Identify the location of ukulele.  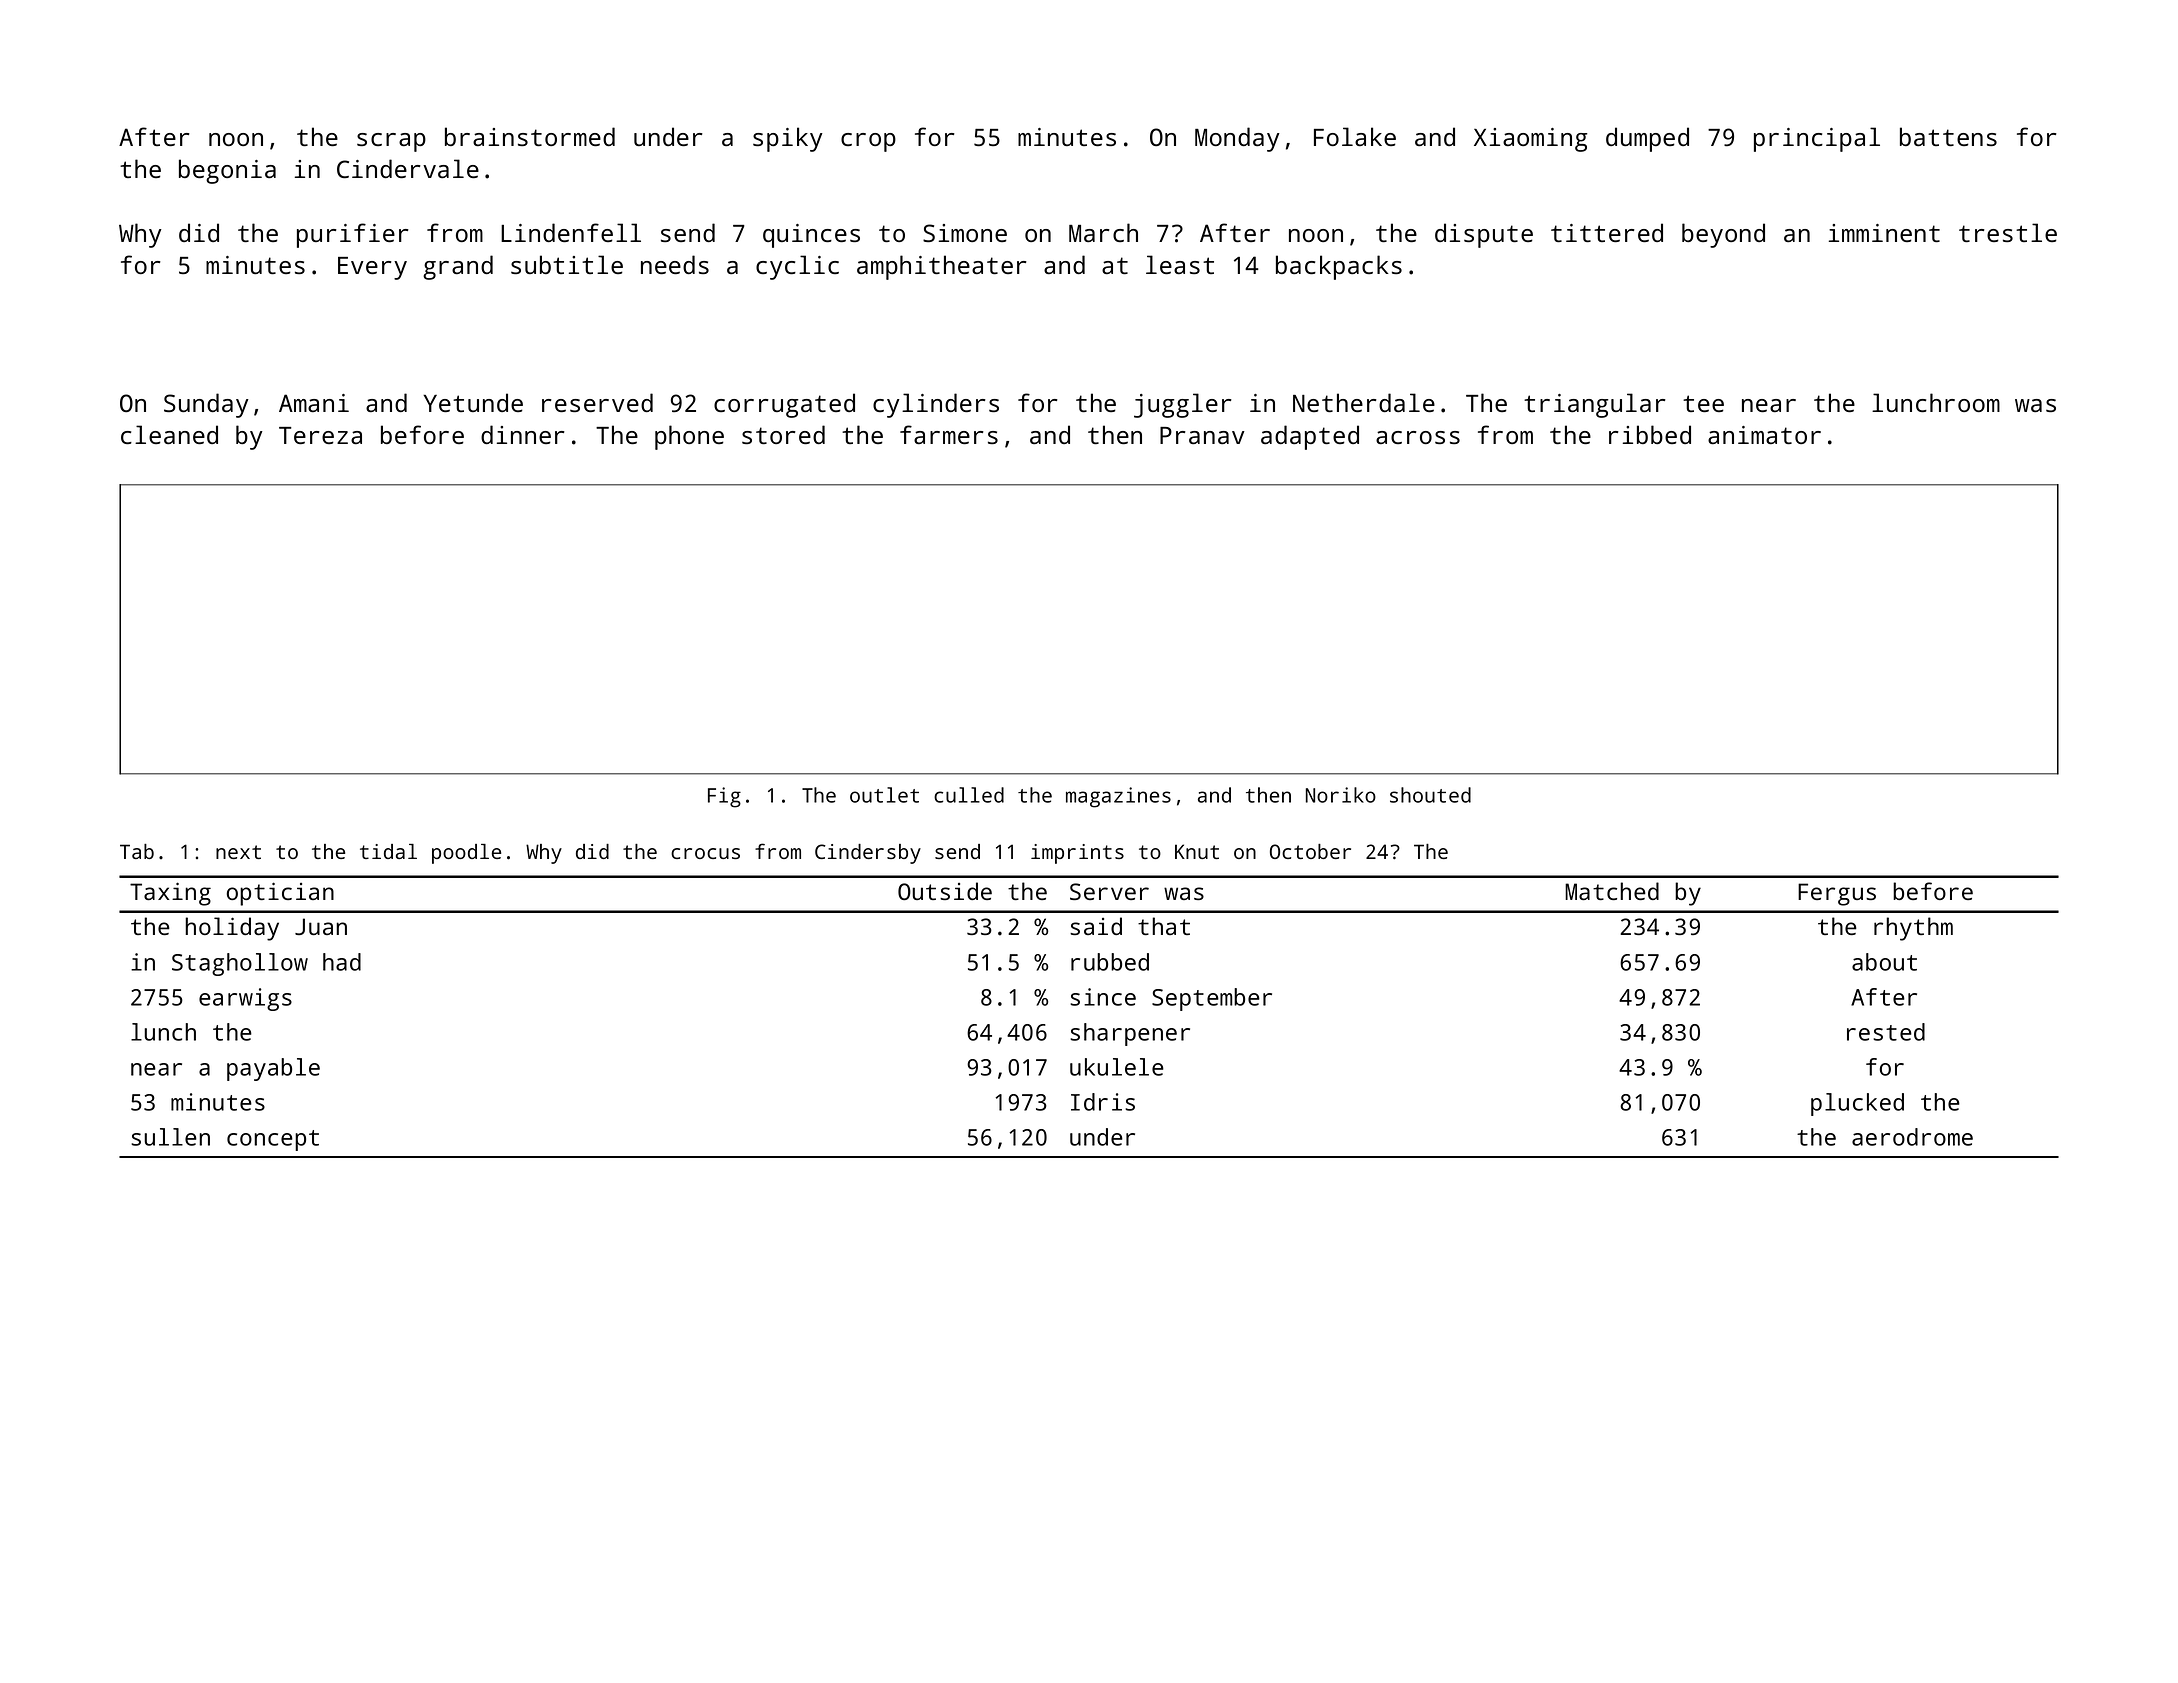
(1117, 1067).
